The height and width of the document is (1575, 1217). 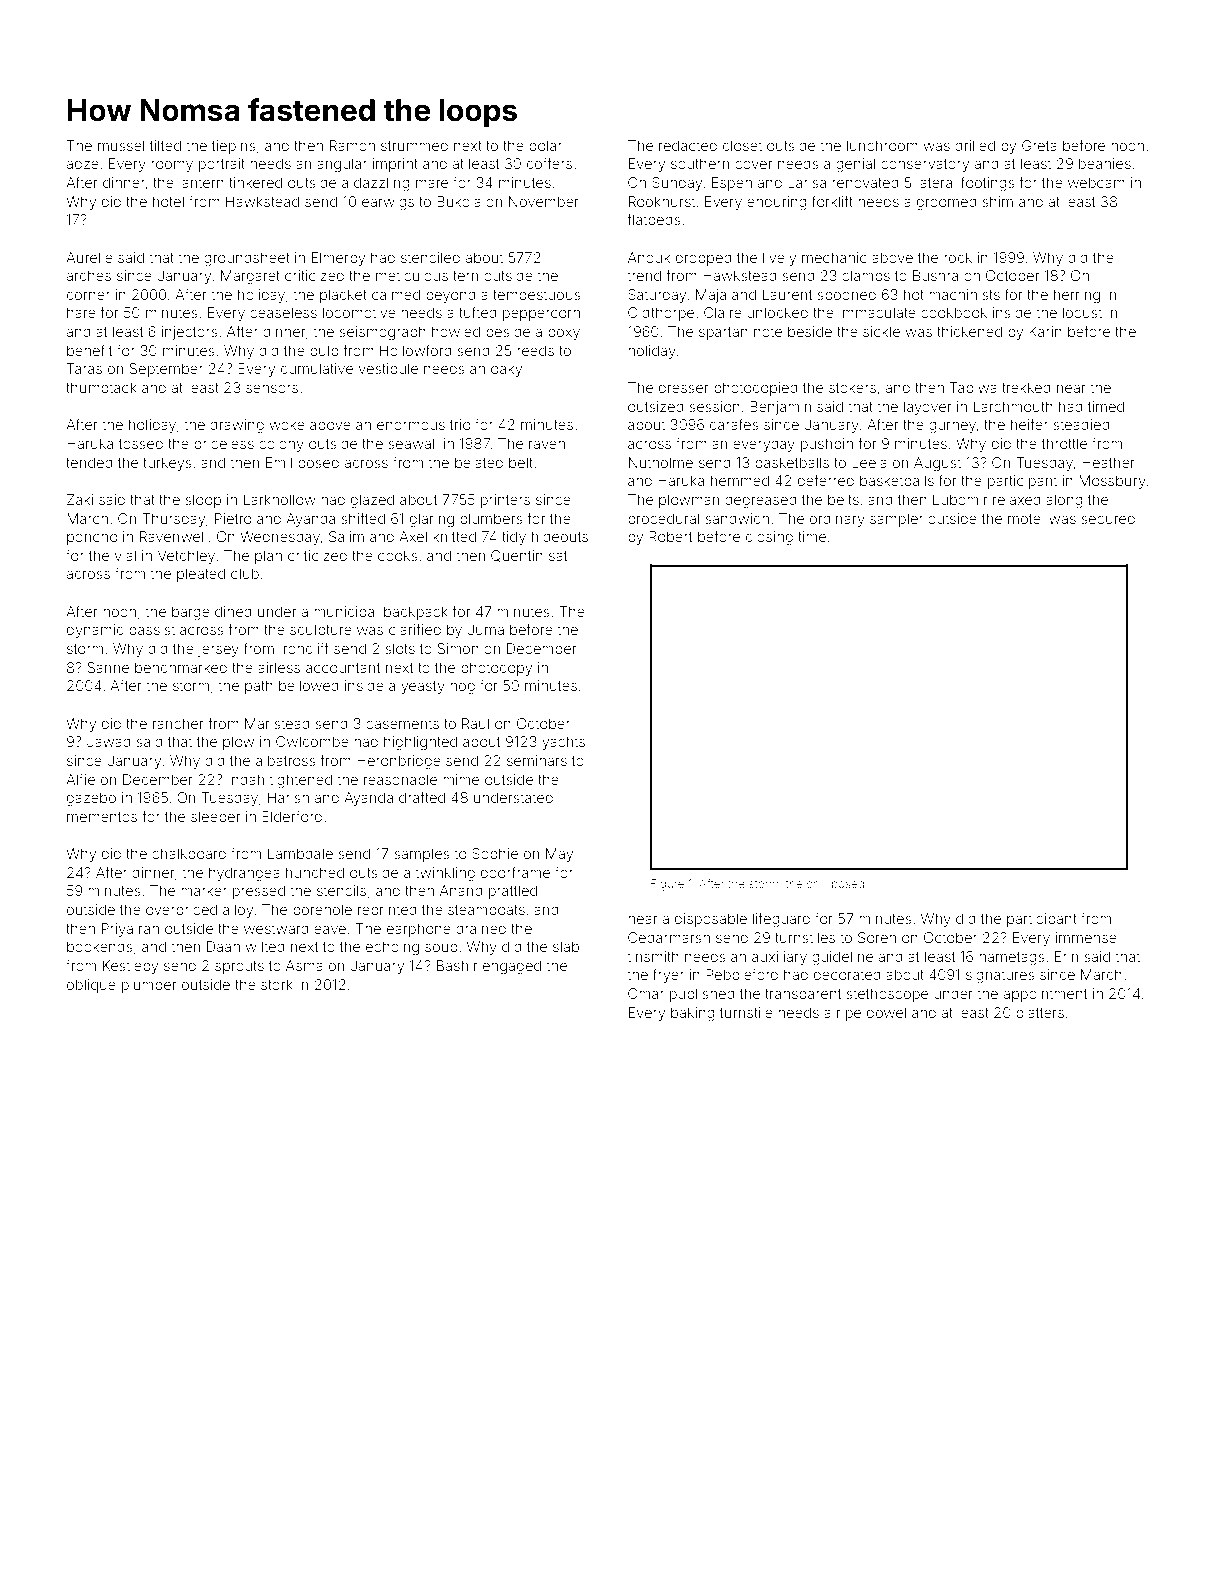 I want to click on Greta, so click(x=1039, y=145).
